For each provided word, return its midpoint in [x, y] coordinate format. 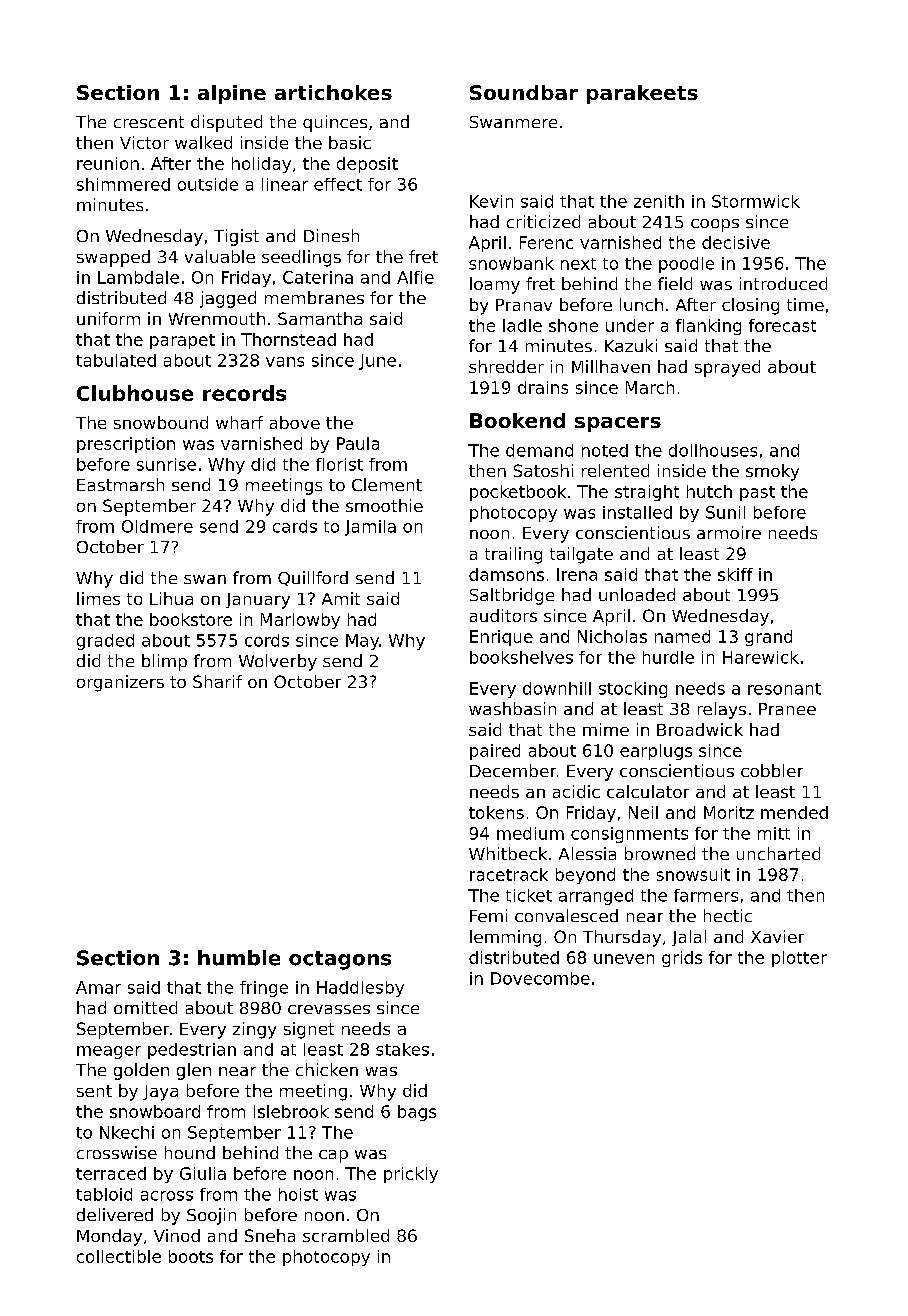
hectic [728, 915]
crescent [149, 122]
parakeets [642, 94]
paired [495, 752]
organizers [120, 683]
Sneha [270, 1235]
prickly [411, 1175]
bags [417, 1113]
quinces [335, 123]
